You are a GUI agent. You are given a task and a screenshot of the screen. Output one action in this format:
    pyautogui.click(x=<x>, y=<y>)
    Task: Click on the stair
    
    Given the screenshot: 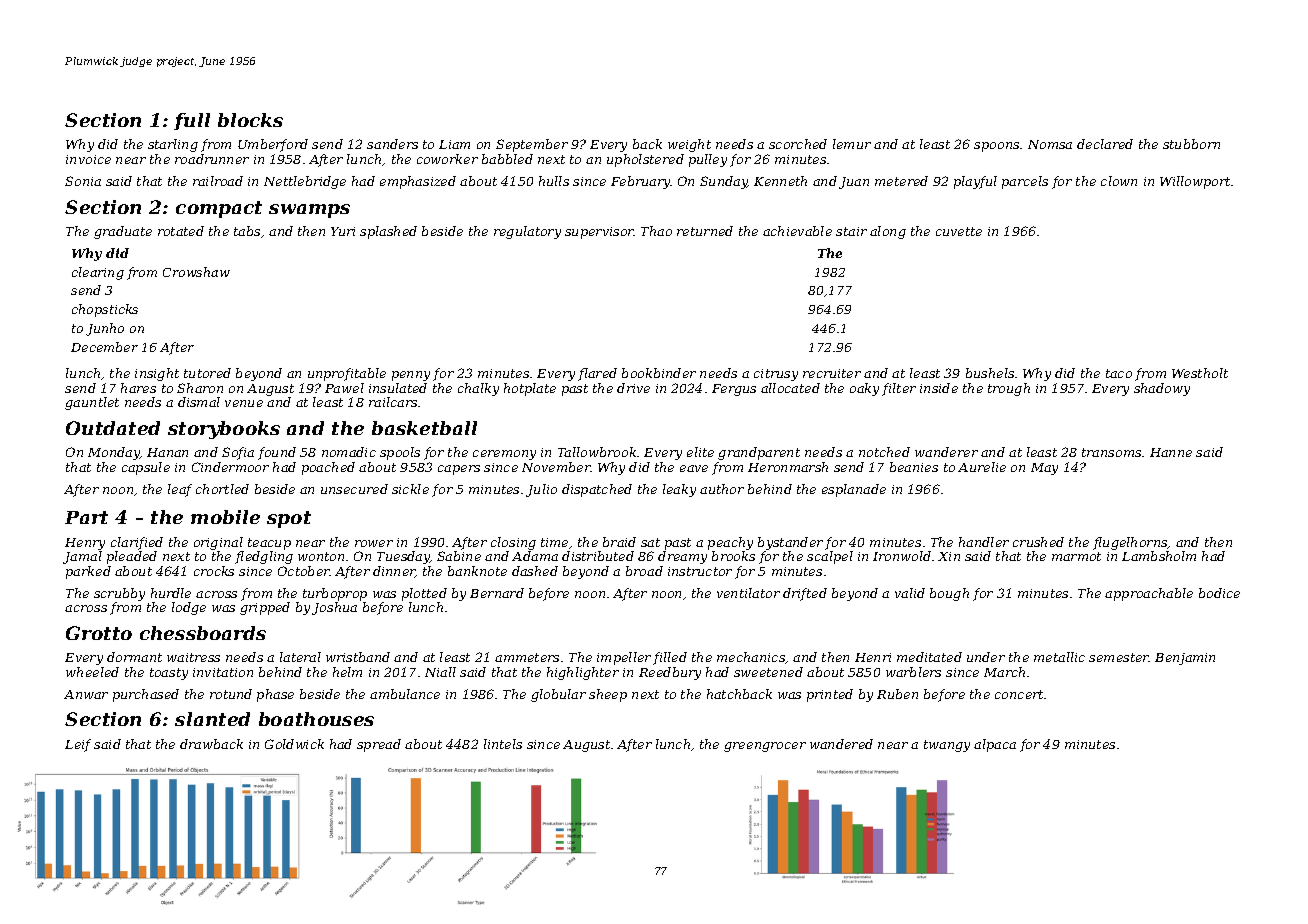 What is the action you would take?
    pyautogui.click(x=851, y=231)
